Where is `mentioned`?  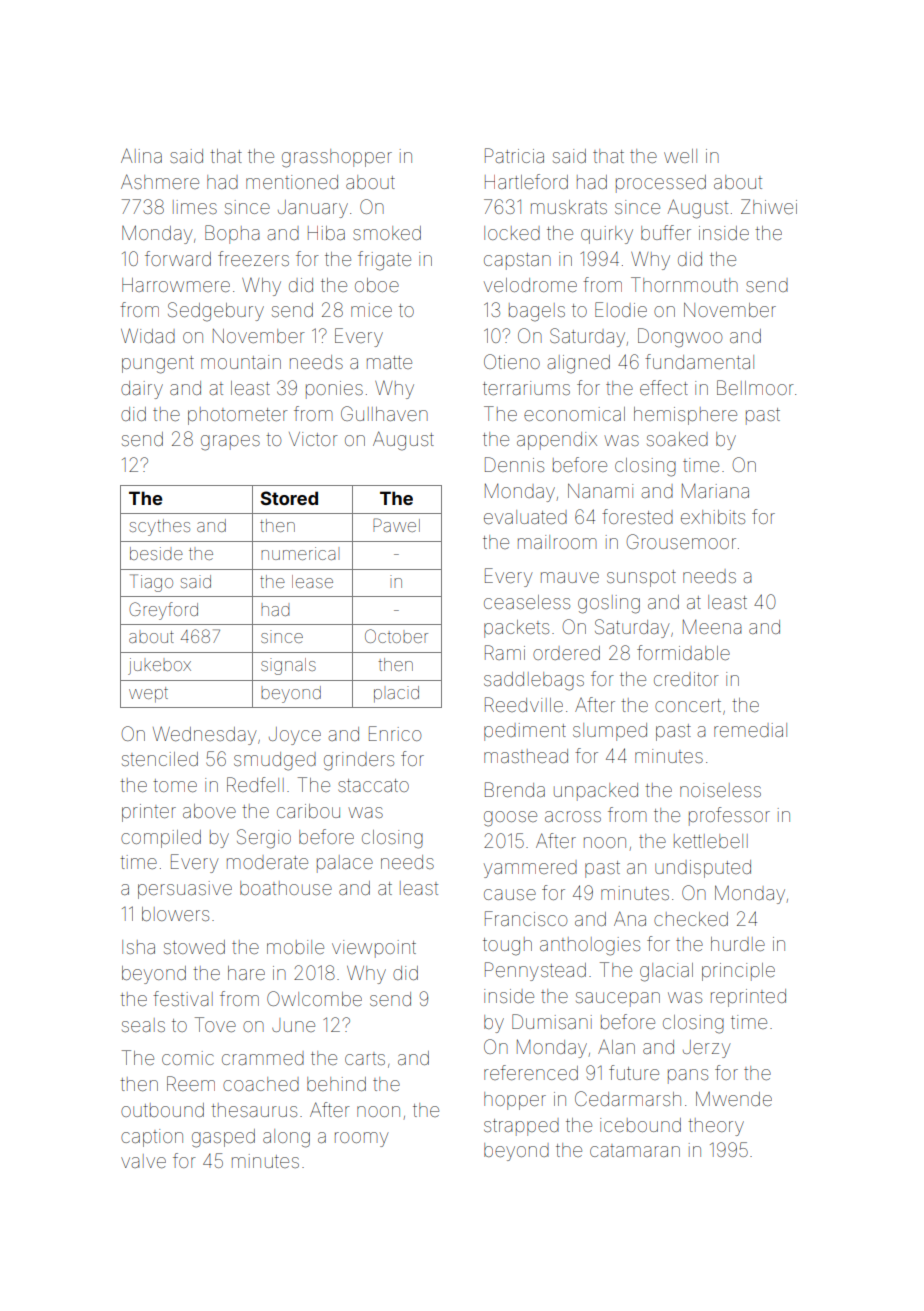
mentioned is located at coordinates (292, 182).
